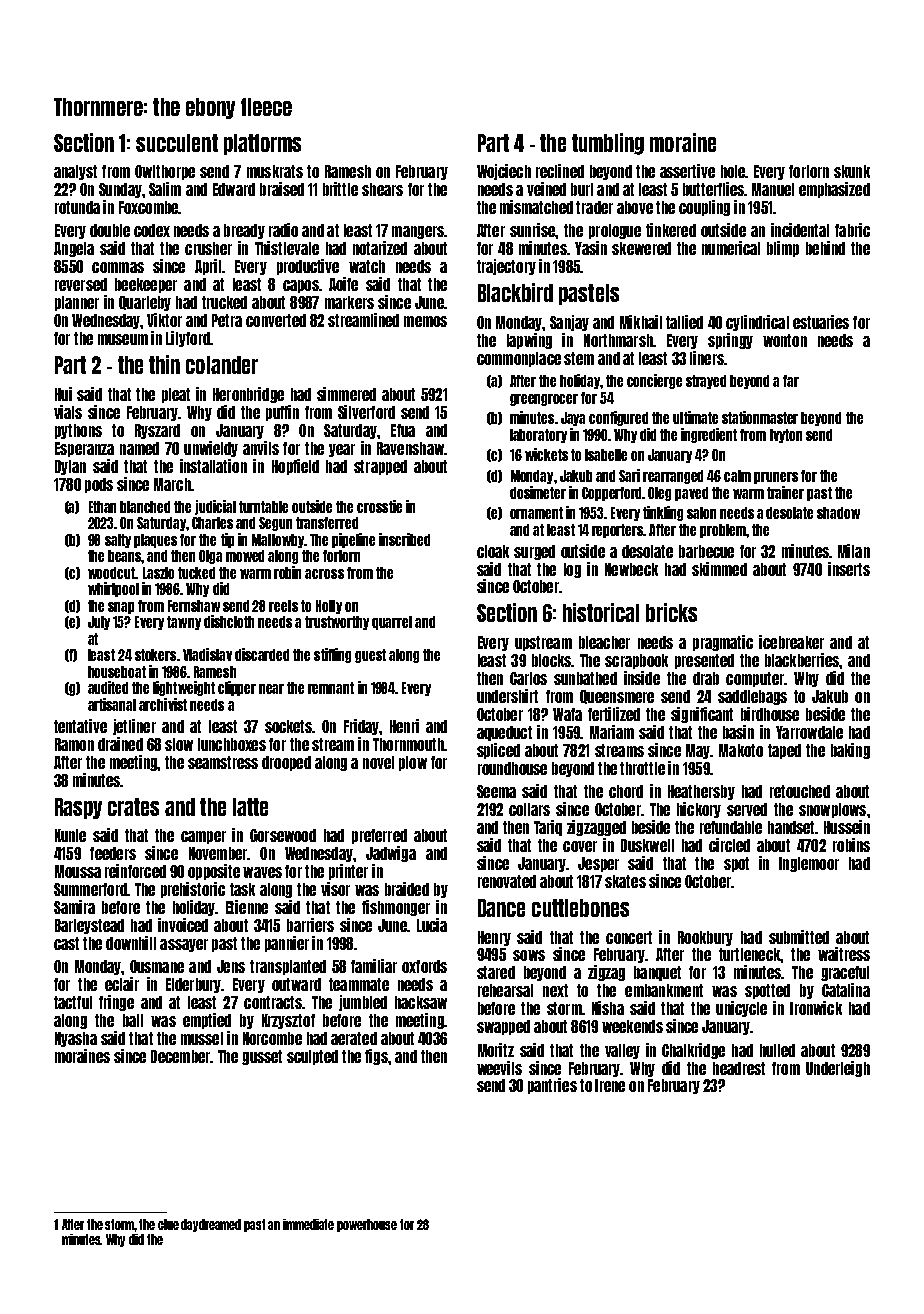  What do you see at coordinates (612, 732) in the image?
I see `Mariam` at bounding box center [612, 732].
